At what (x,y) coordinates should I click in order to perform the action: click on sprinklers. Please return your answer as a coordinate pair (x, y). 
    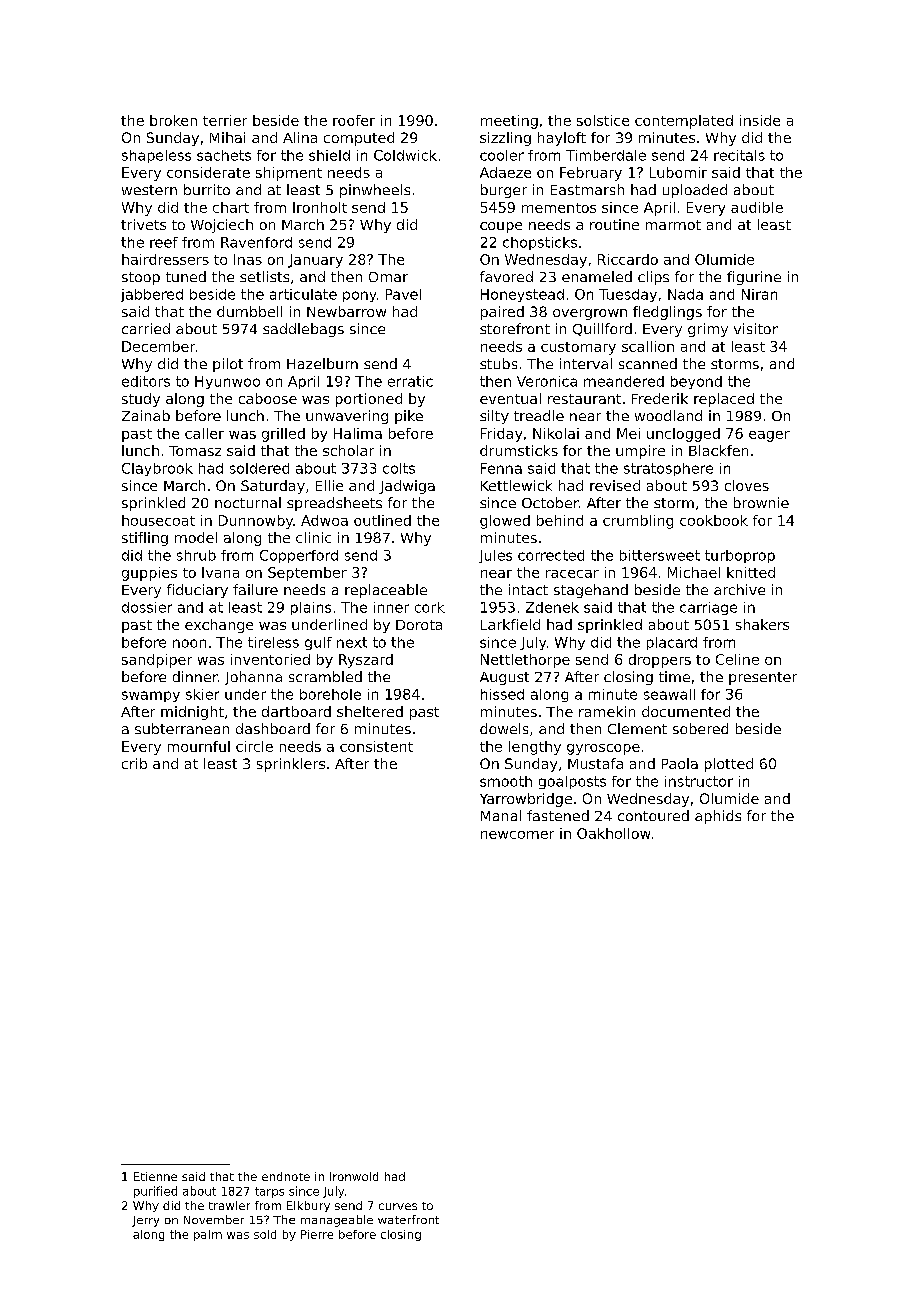
    Looking at the image, I should click on (291, 765).
